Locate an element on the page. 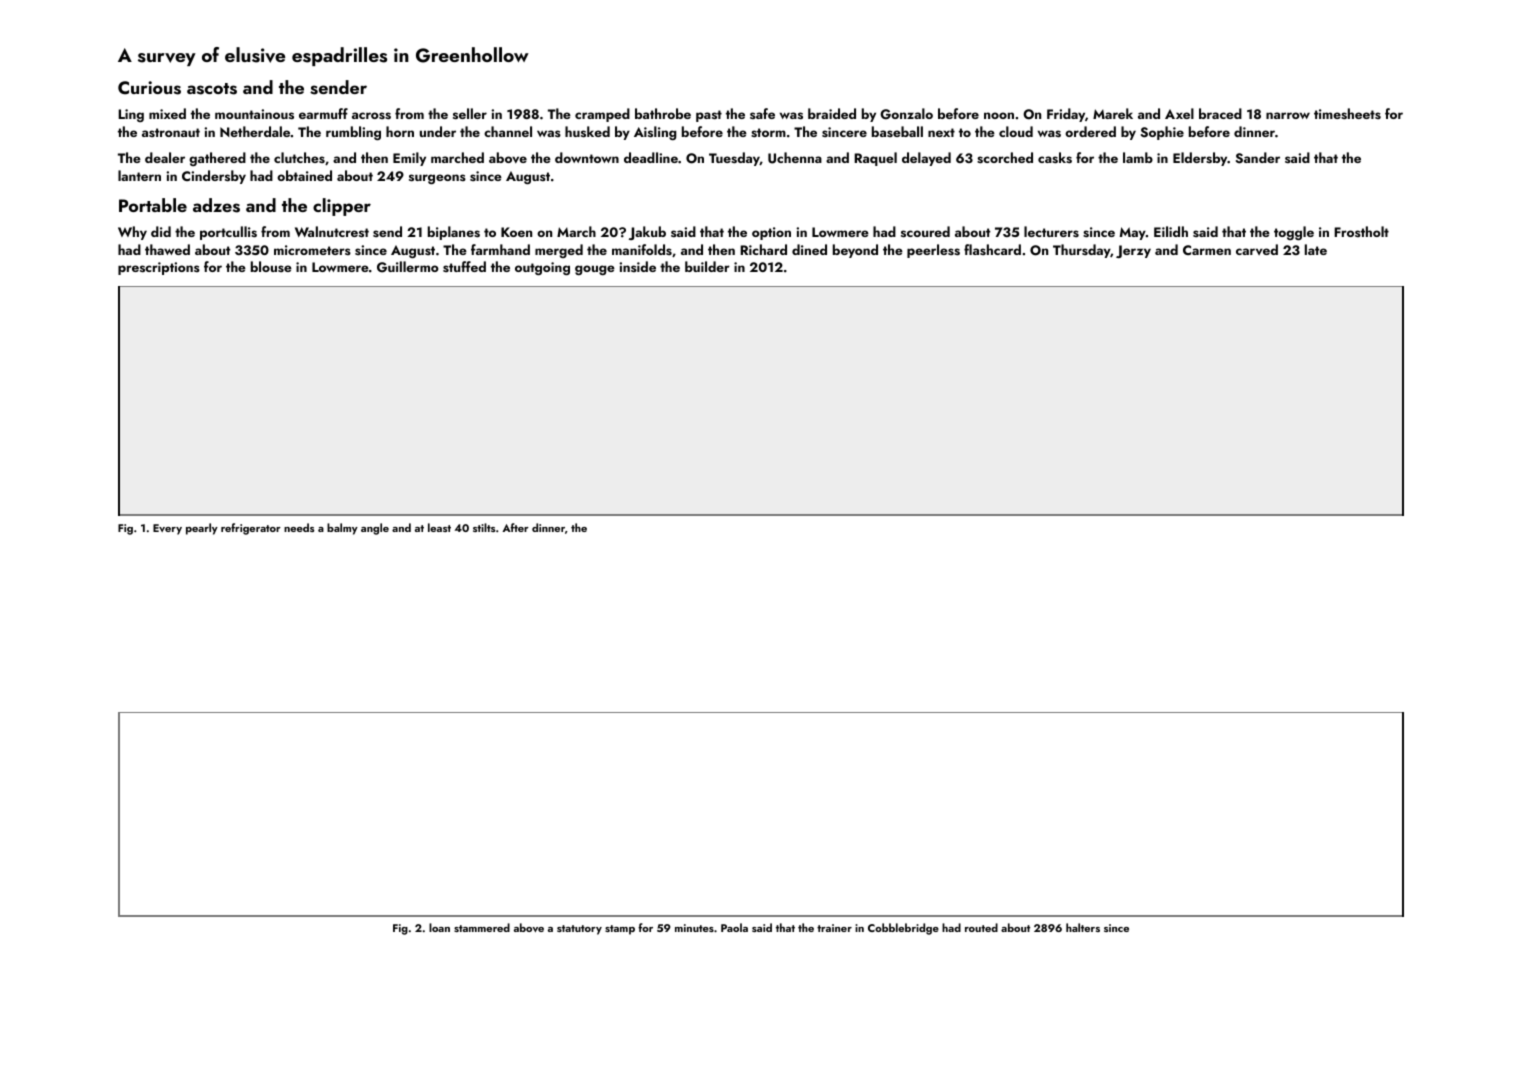 The image size is (1522, 1076). Jerzy is located at coordinates (1133, 251).
